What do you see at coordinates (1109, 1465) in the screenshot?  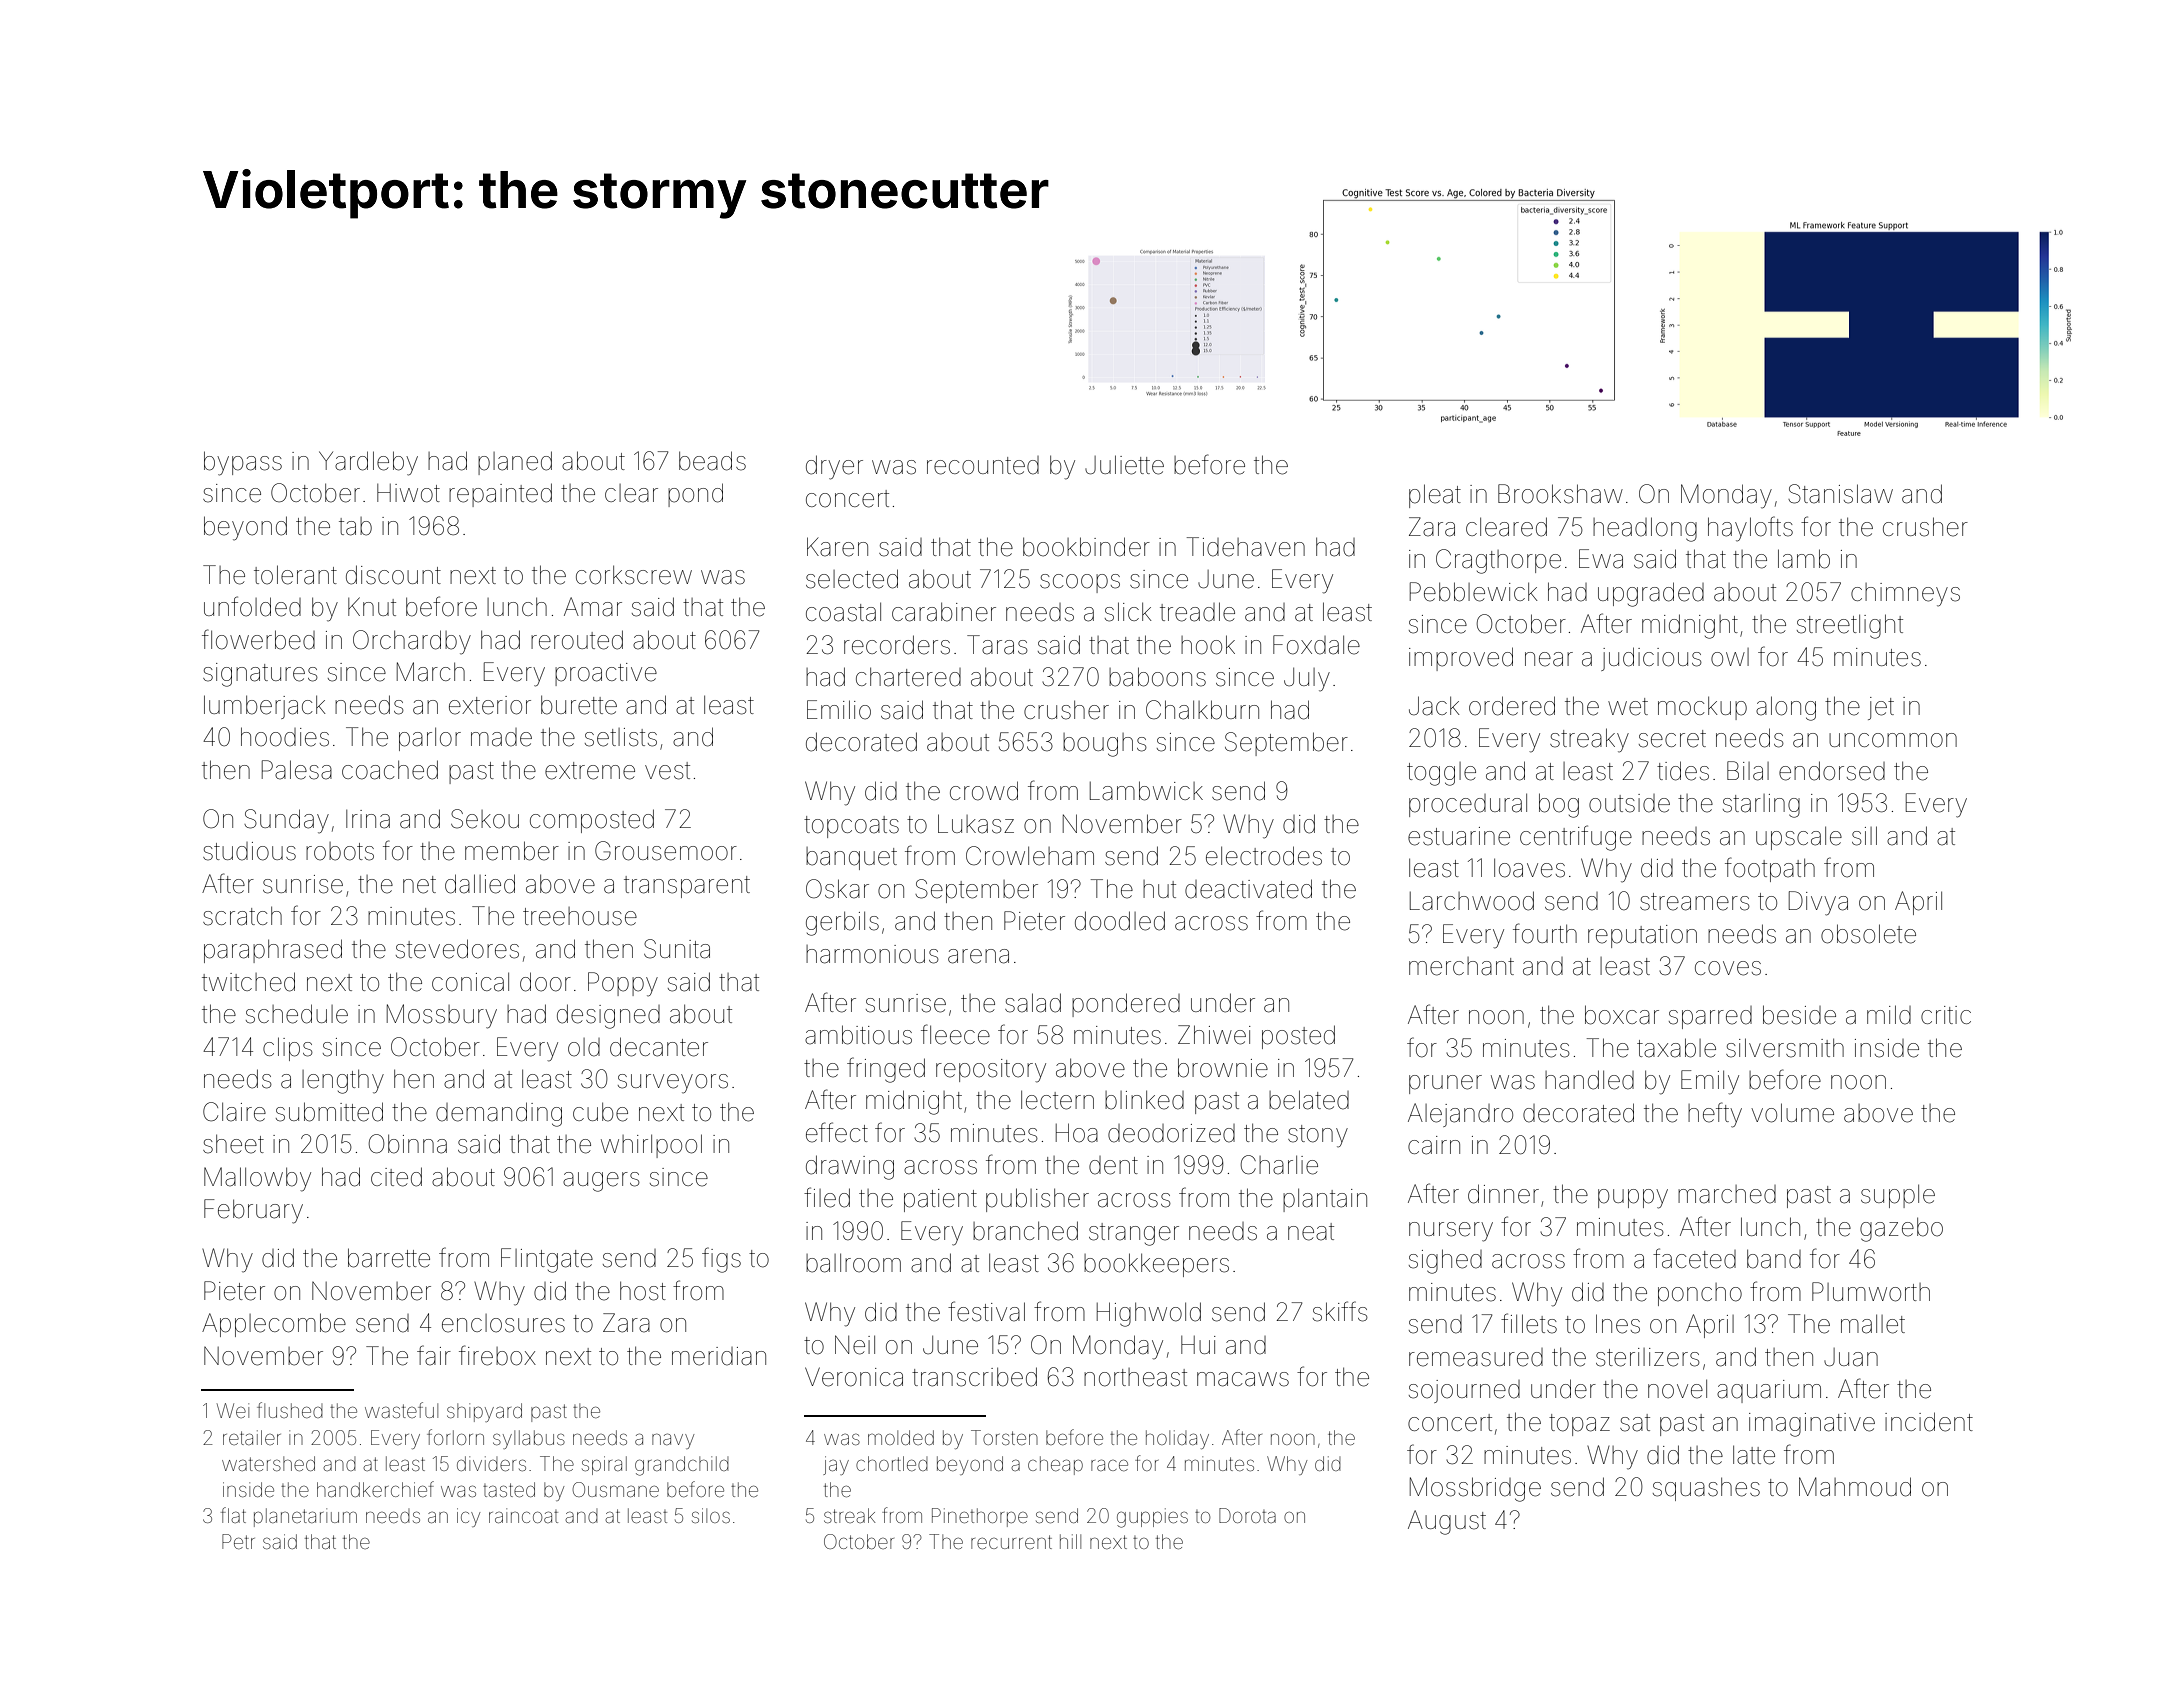 I see `race` at bounding box center [1109, 1465].
